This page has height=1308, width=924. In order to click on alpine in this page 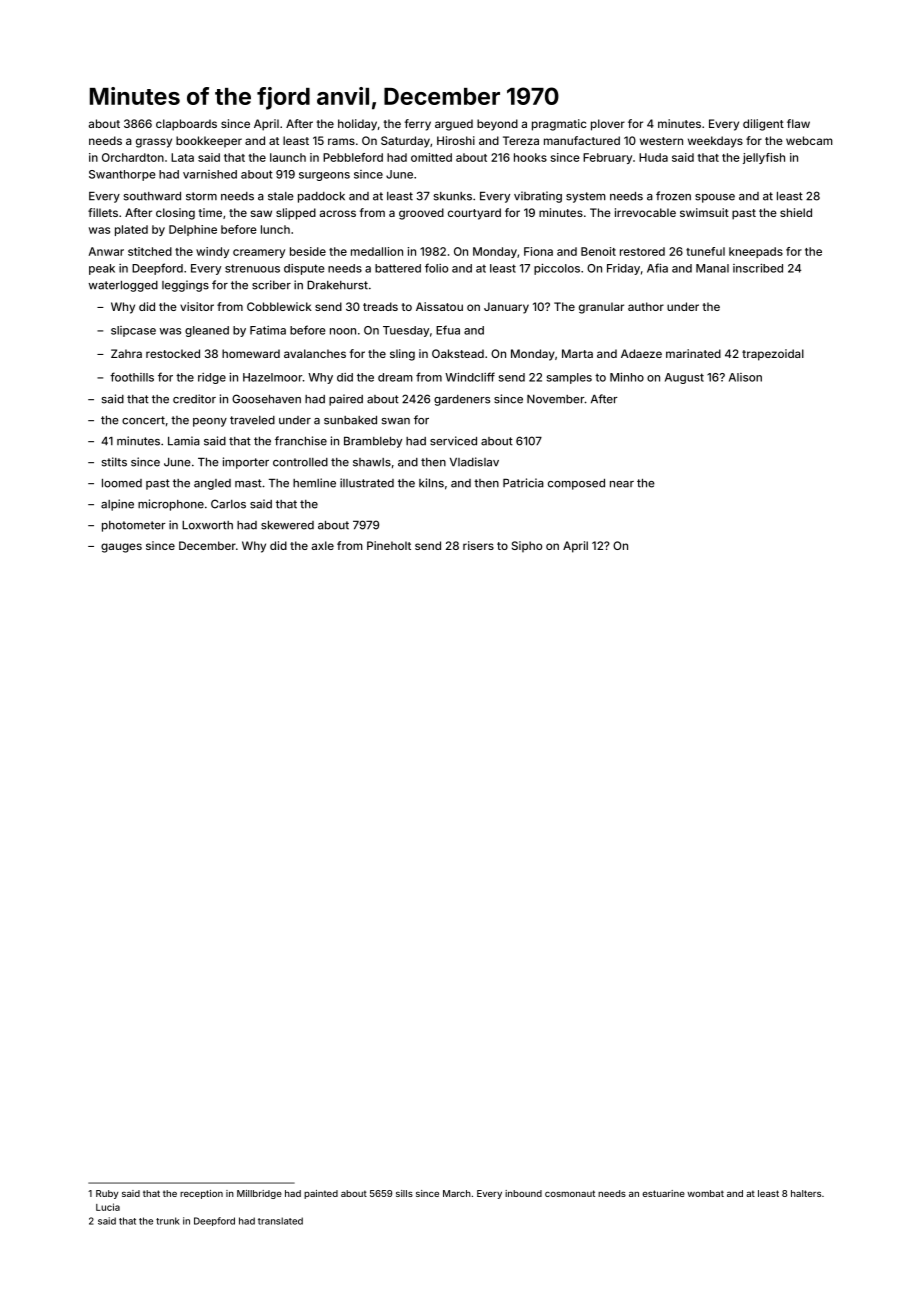, I will do `click(117, 505)`.
